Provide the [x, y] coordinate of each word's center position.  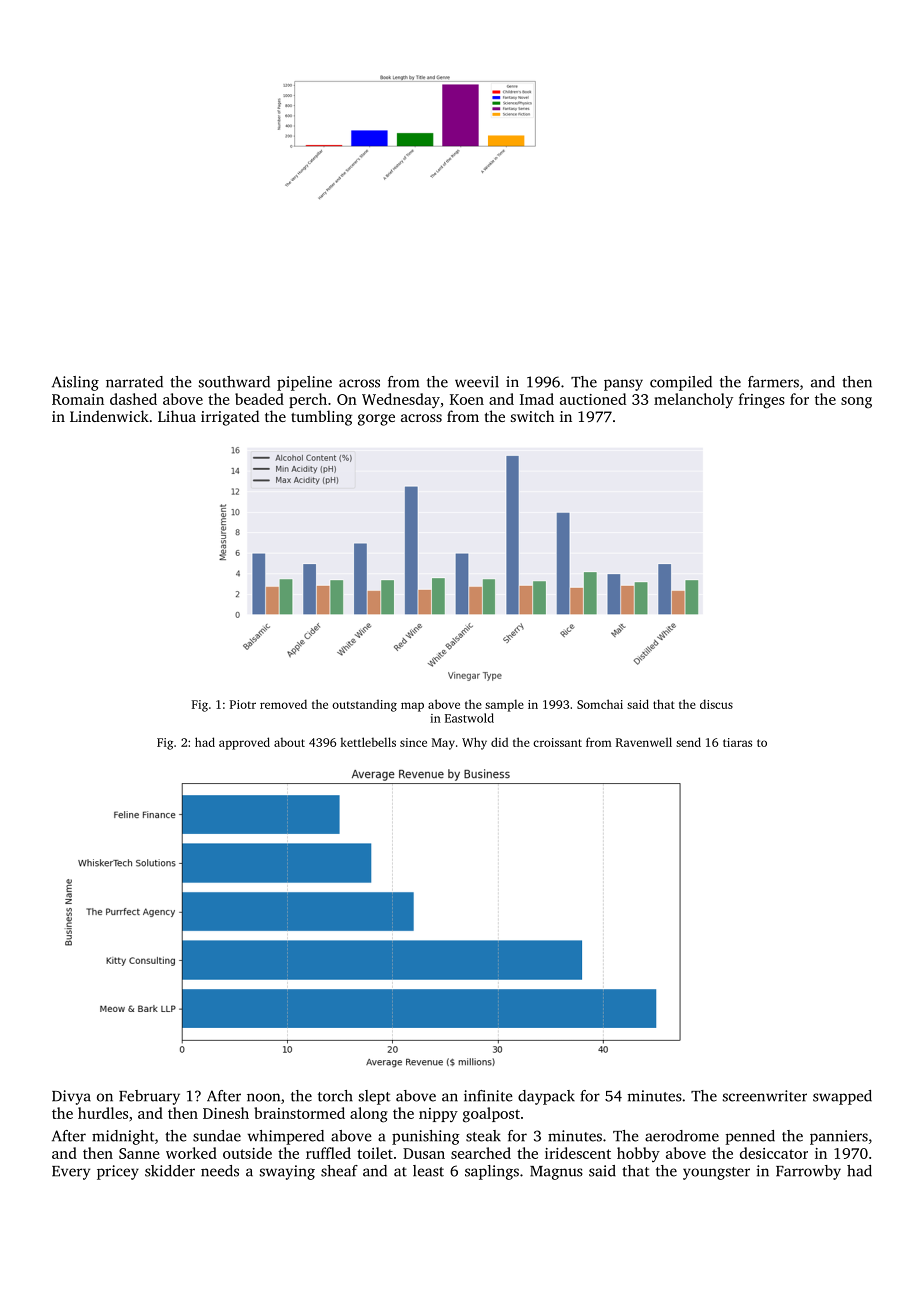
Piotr [243, 704]
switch [532, 416]
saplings [492, 1172]
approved [244, 743]
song [856, 403]
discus [716, 704]
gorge [376, 420]
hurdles [103, 1113]
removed [283, 704]
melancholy [693, 401]
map [412, 707]
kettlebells [368, 742]
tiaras [737, 742]
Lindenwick [109, 416]
